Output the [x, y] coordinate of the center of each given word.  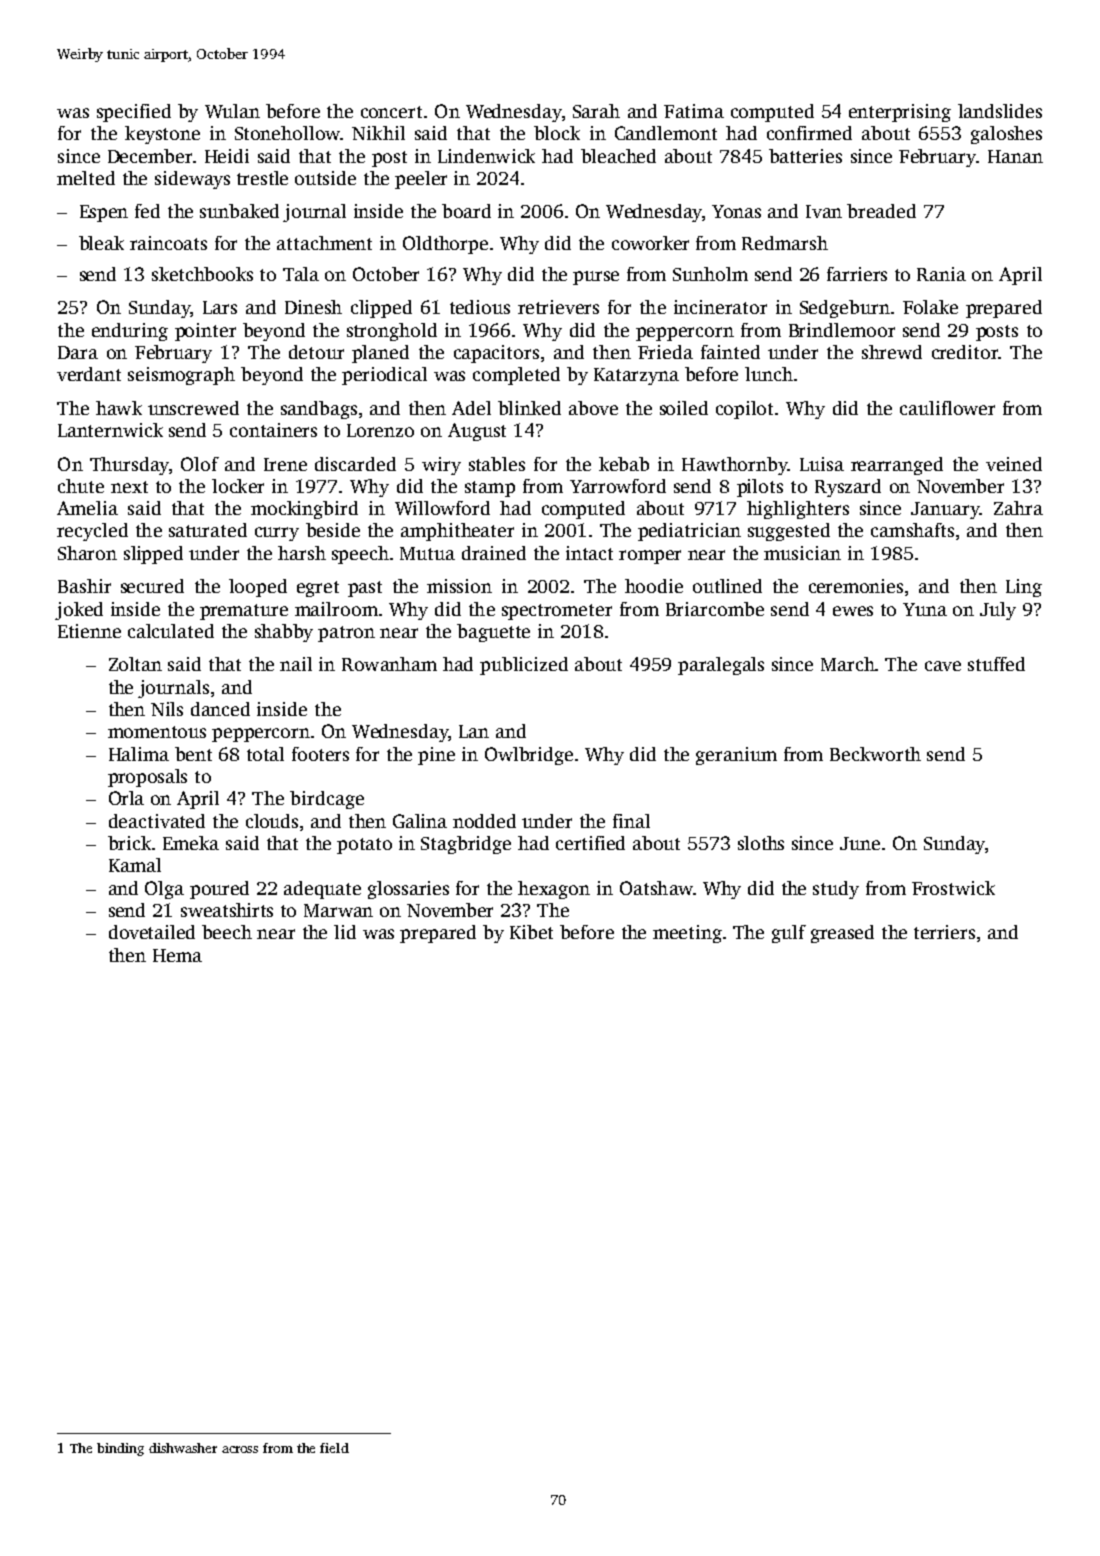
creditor [965, 352]
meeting [687, 934]
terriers [944, 932]
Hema [177, 955]
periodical [384, 376]
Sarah [596, 111]
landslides [1000, 111]
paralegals [721, 666]
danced [220, 709]
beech [227, 932]
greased [842, 934]
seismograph [181, 376]
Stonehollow [287, 133]
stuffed [996, 664]
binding [120, 1449]
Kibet [531, 932]
